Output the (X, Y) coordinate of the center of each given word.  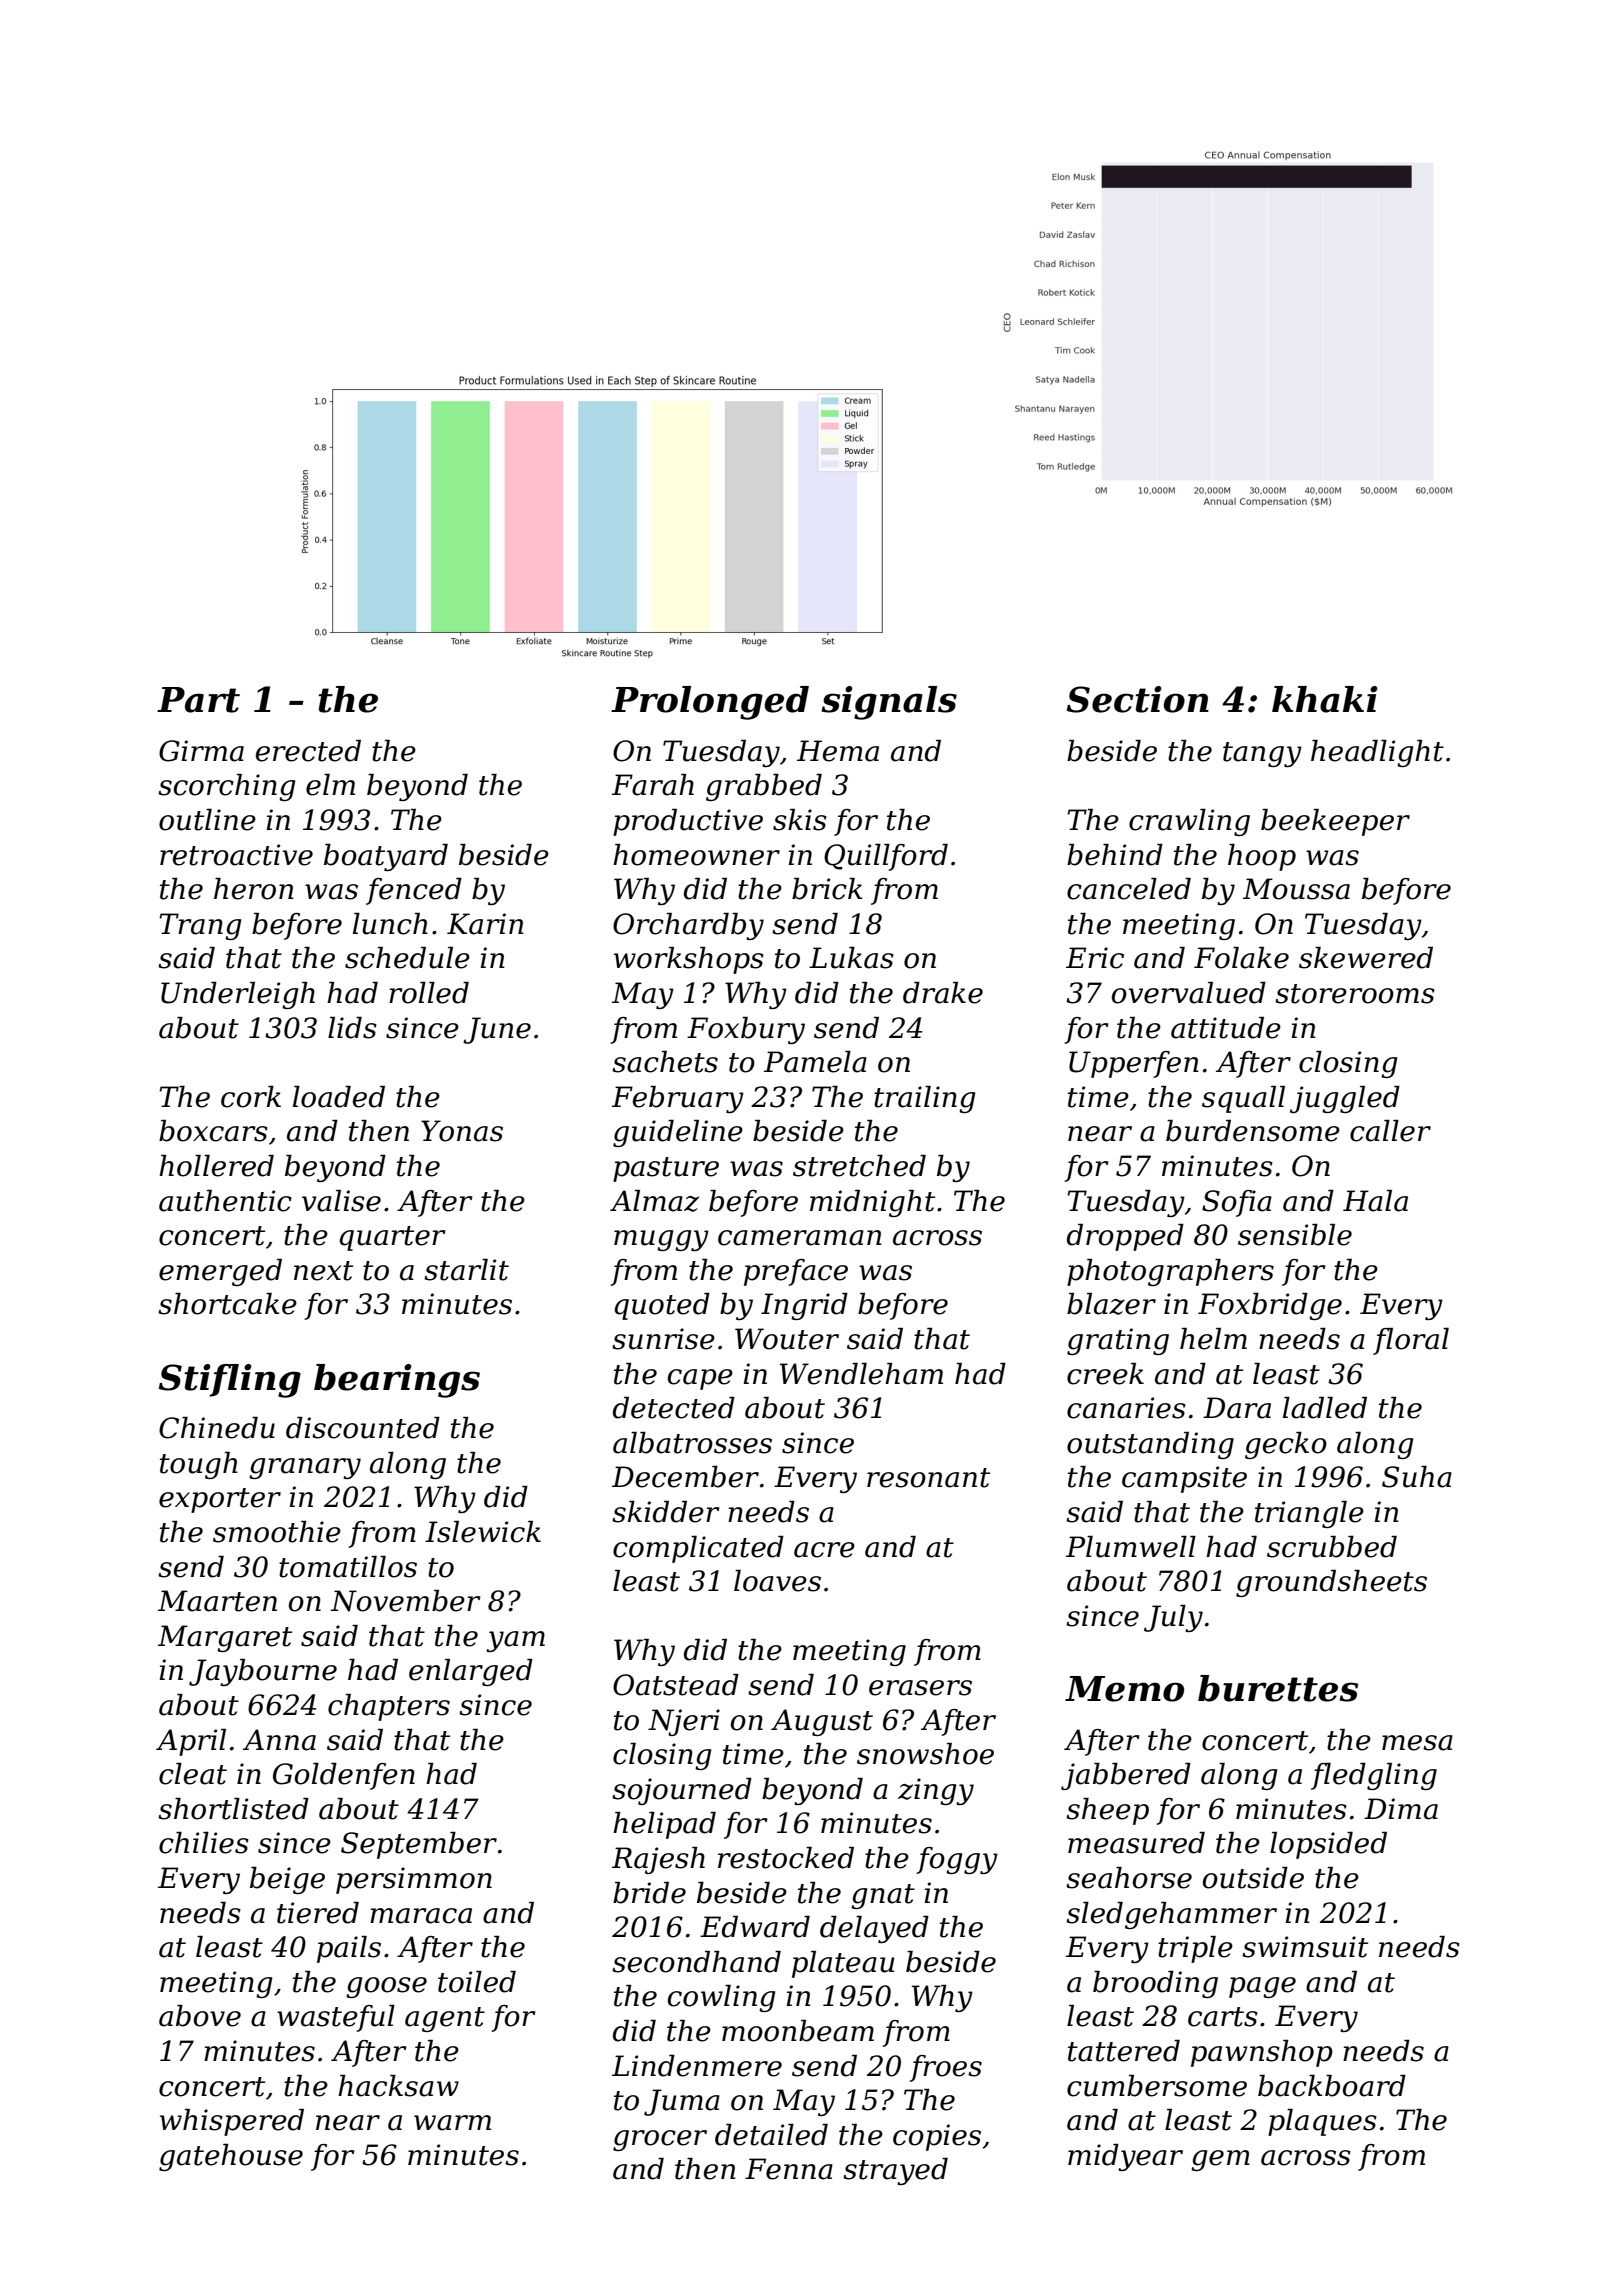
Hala (1375, 1201)
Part (198, 700)
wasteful (336, 2018)
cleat (193, 1774)
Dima (1401, 1809)
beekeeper (1335, 822)
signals (889, 703)
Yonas (462, 1131)
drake (943, 993)
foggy (957, 1860)
